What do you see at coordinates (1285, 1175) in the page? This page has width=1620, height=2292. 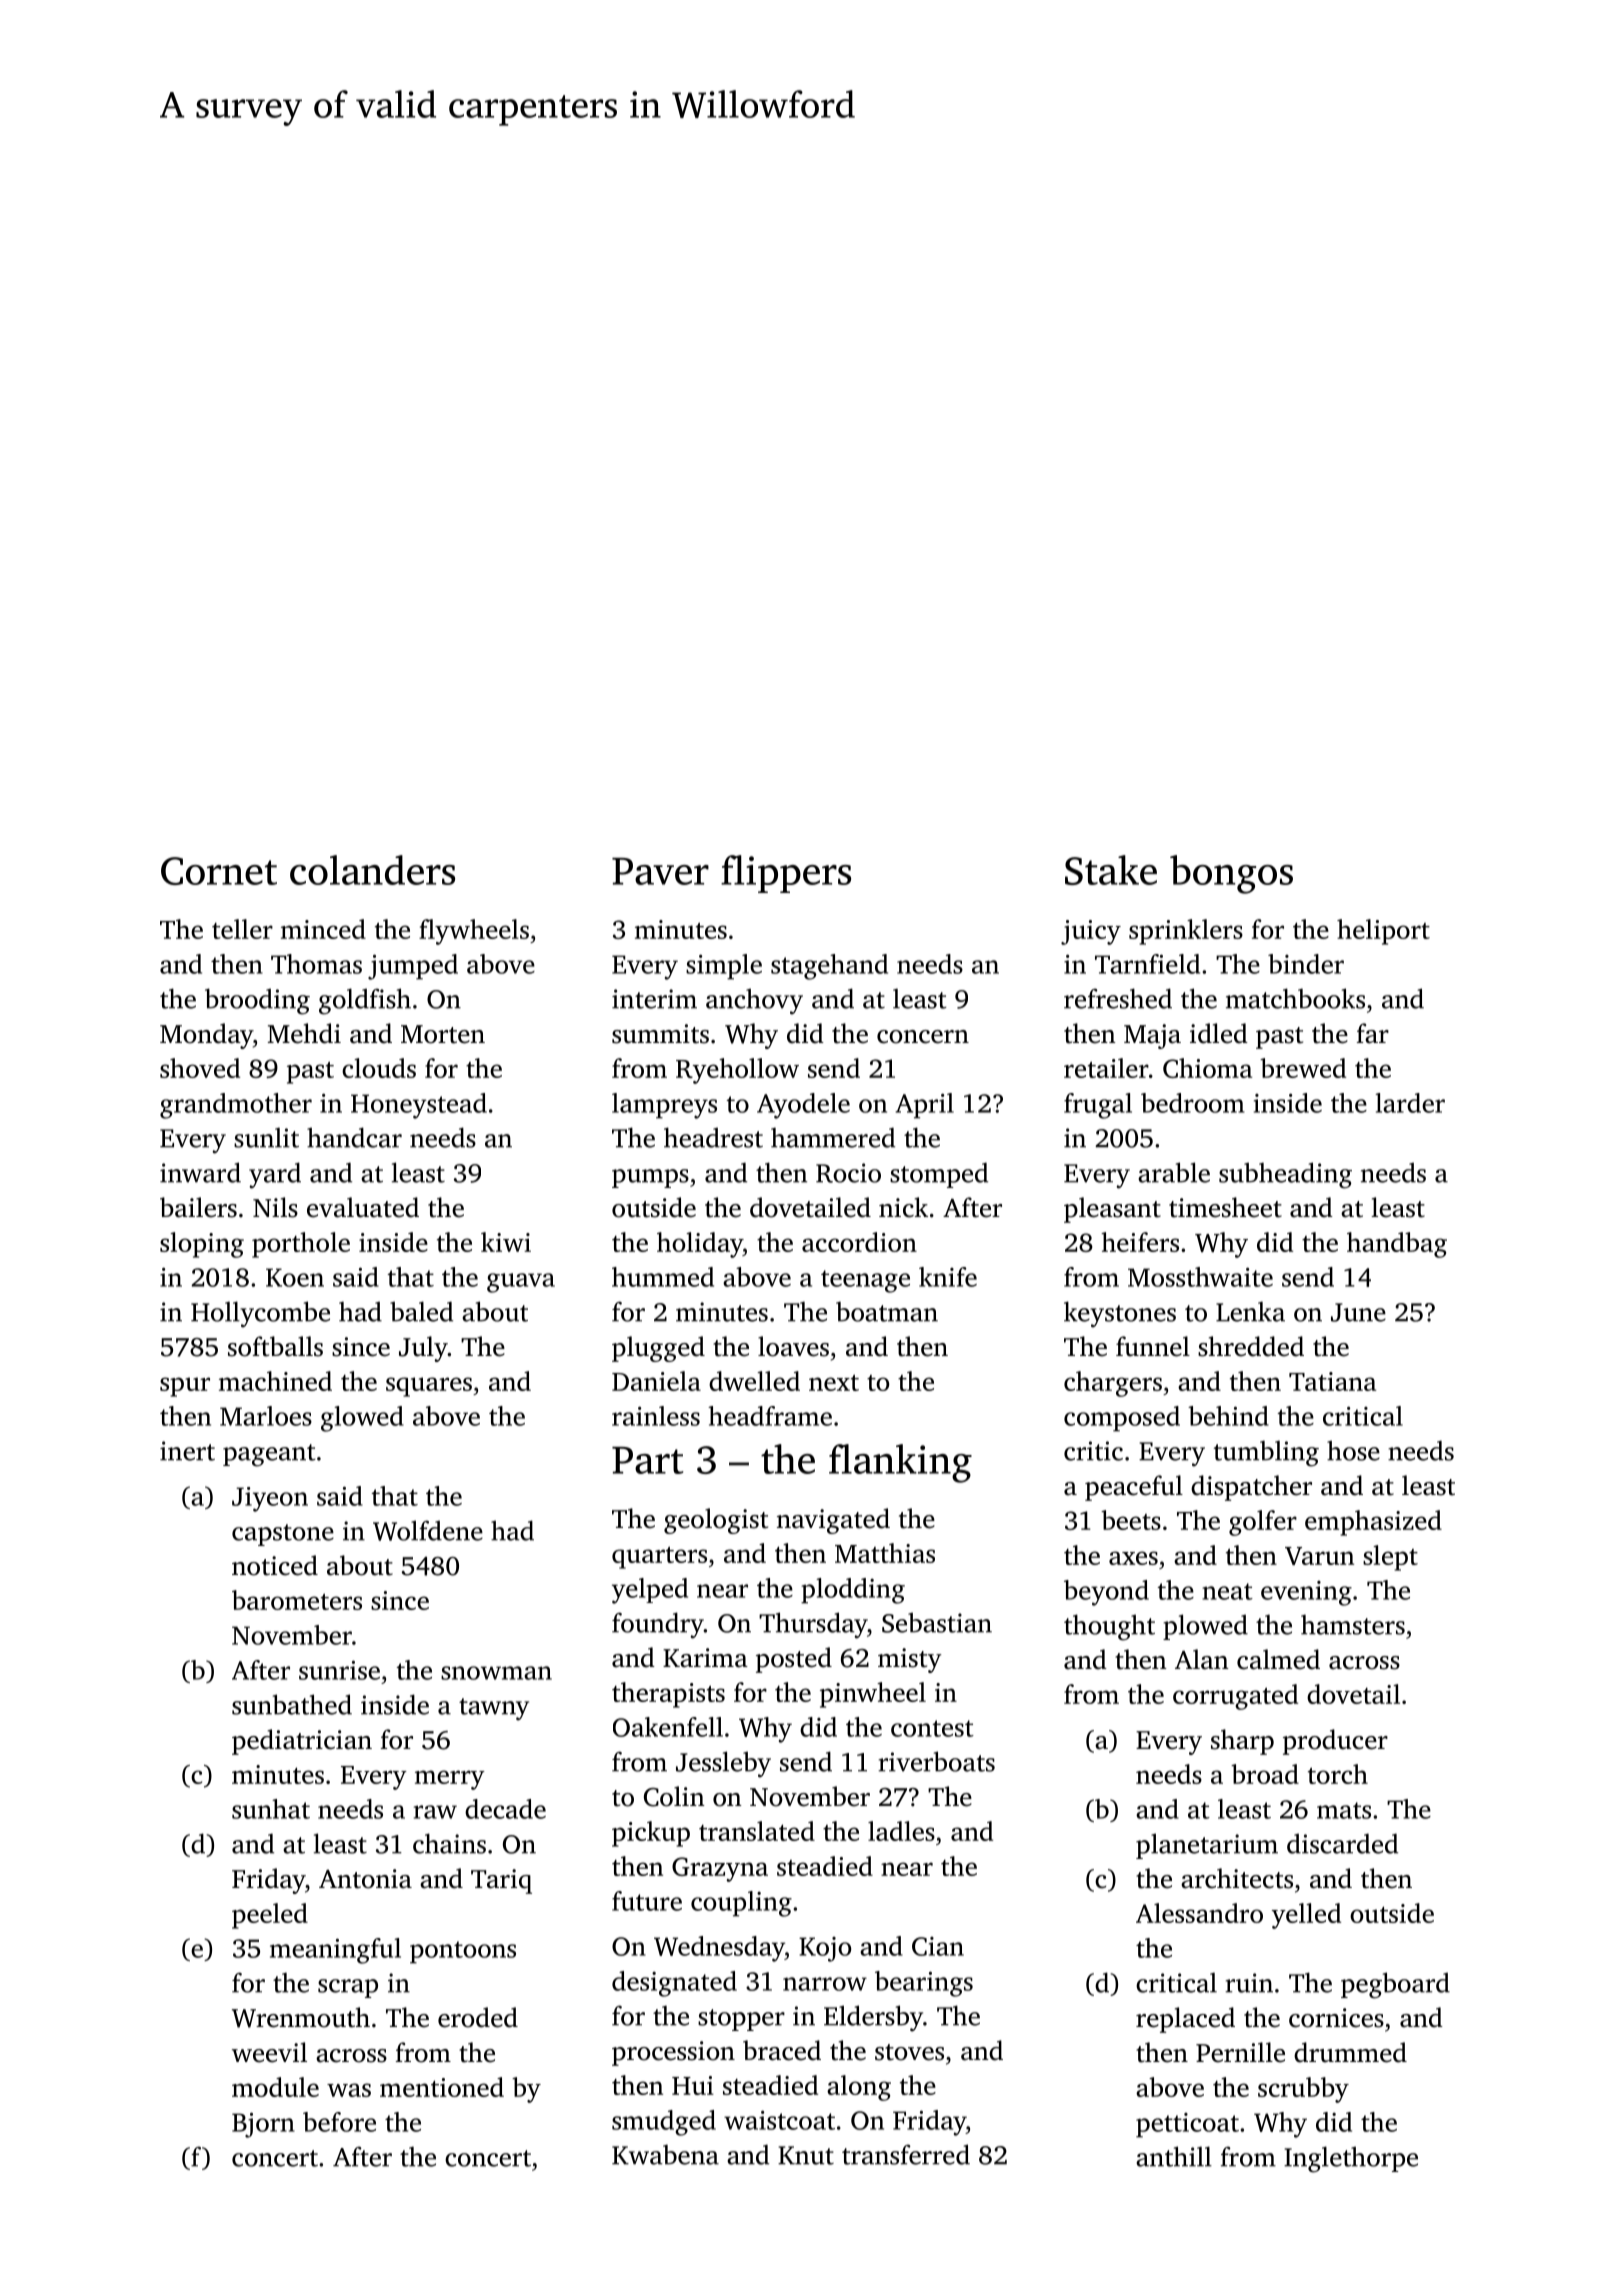 I see `subheading` at bounding box center [1285, 1175].
